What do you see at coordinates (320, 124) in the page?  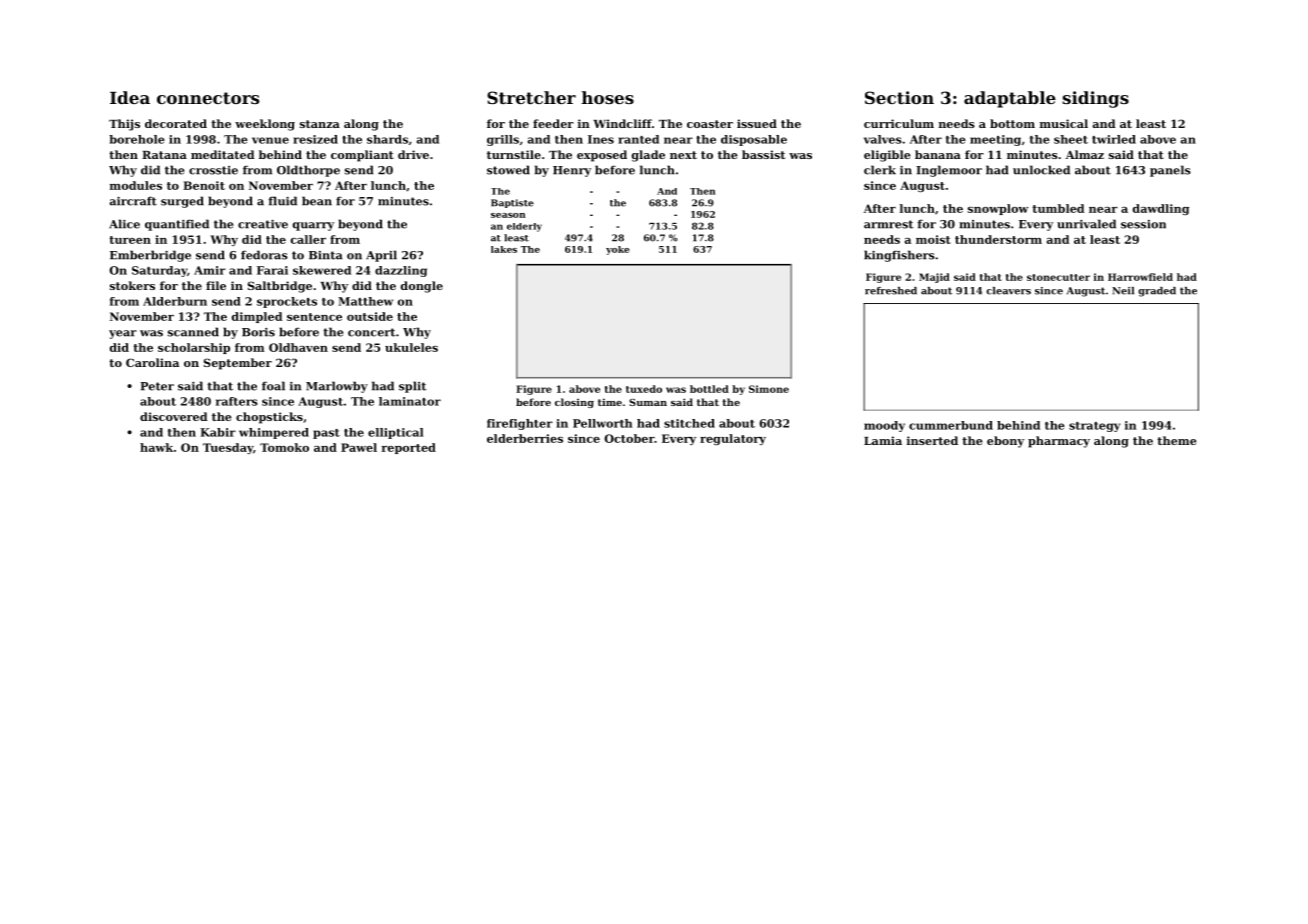 I see `stanza` at bounding box center [320, 124].
